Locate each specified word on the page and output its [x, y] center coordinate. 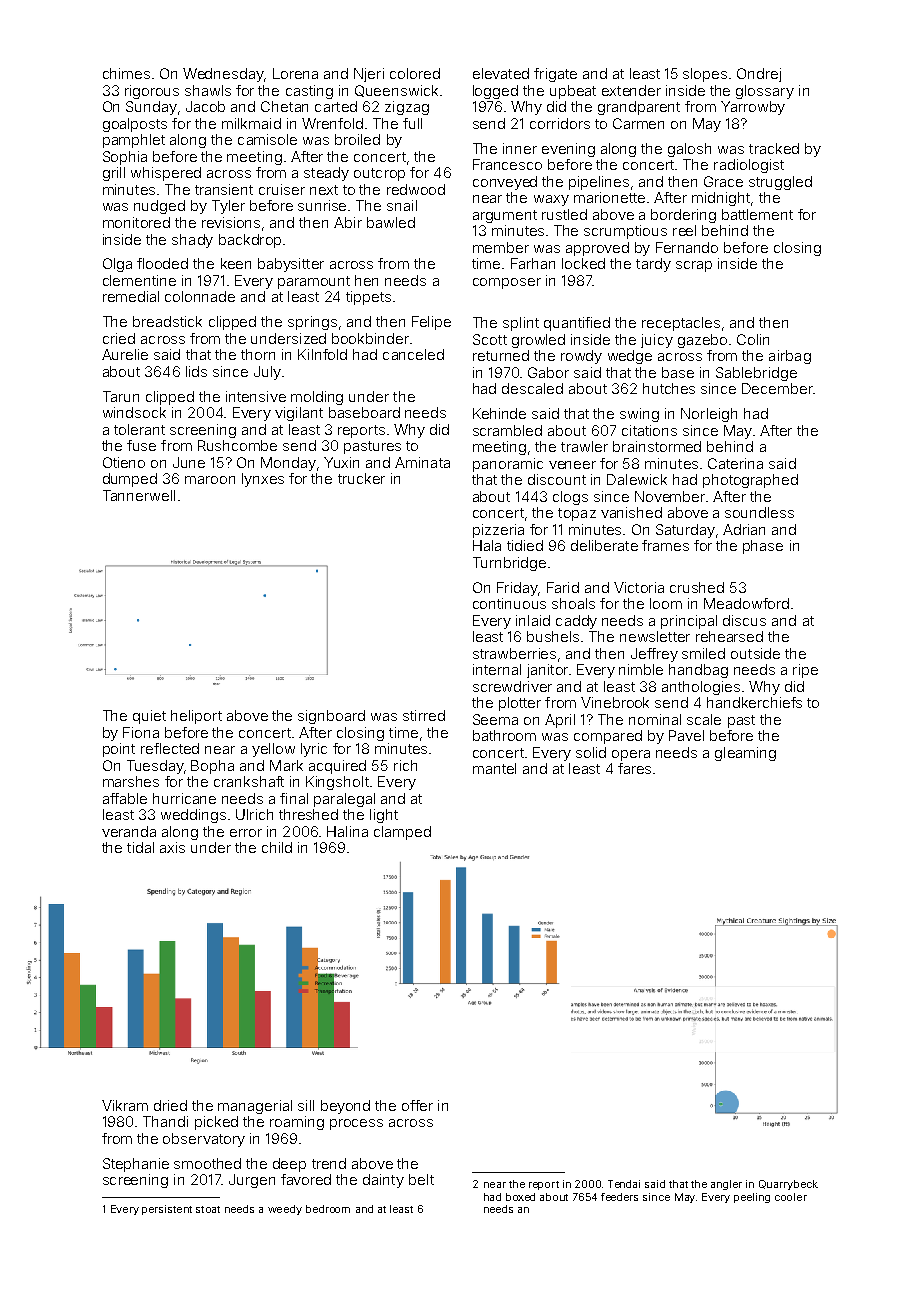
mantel [494, 768]
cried [119, 338]
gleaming [745, 754]
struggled [780, 183]
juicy [657, 341]
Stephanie [136, 1165]
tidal [140, 847]
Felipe [431, 323]
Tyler [228, 207]
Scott [490, 339]
